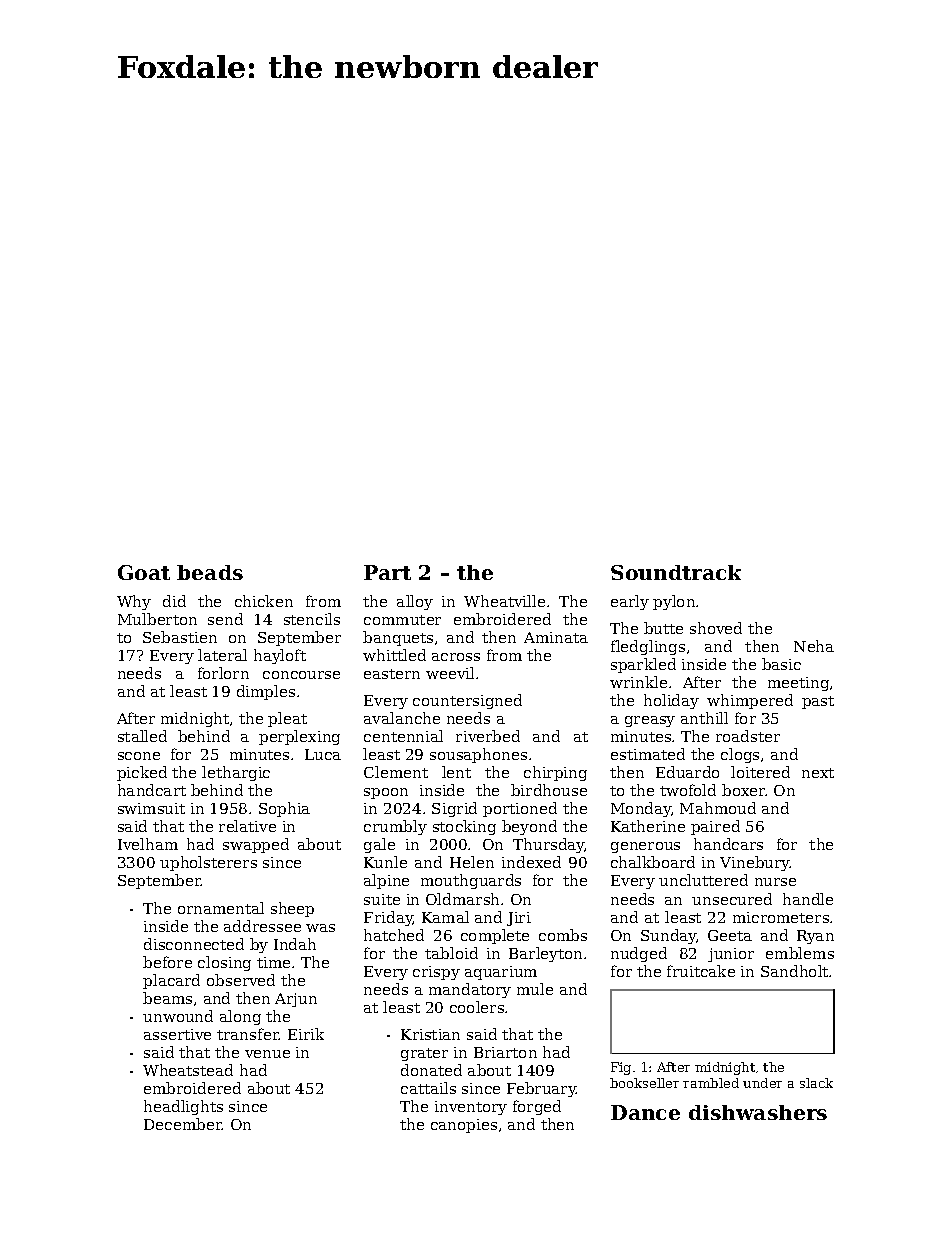  What do you see at coordinates (477, 1007) in the document?
I see `coolers` at bounding box center [477, 1007].
